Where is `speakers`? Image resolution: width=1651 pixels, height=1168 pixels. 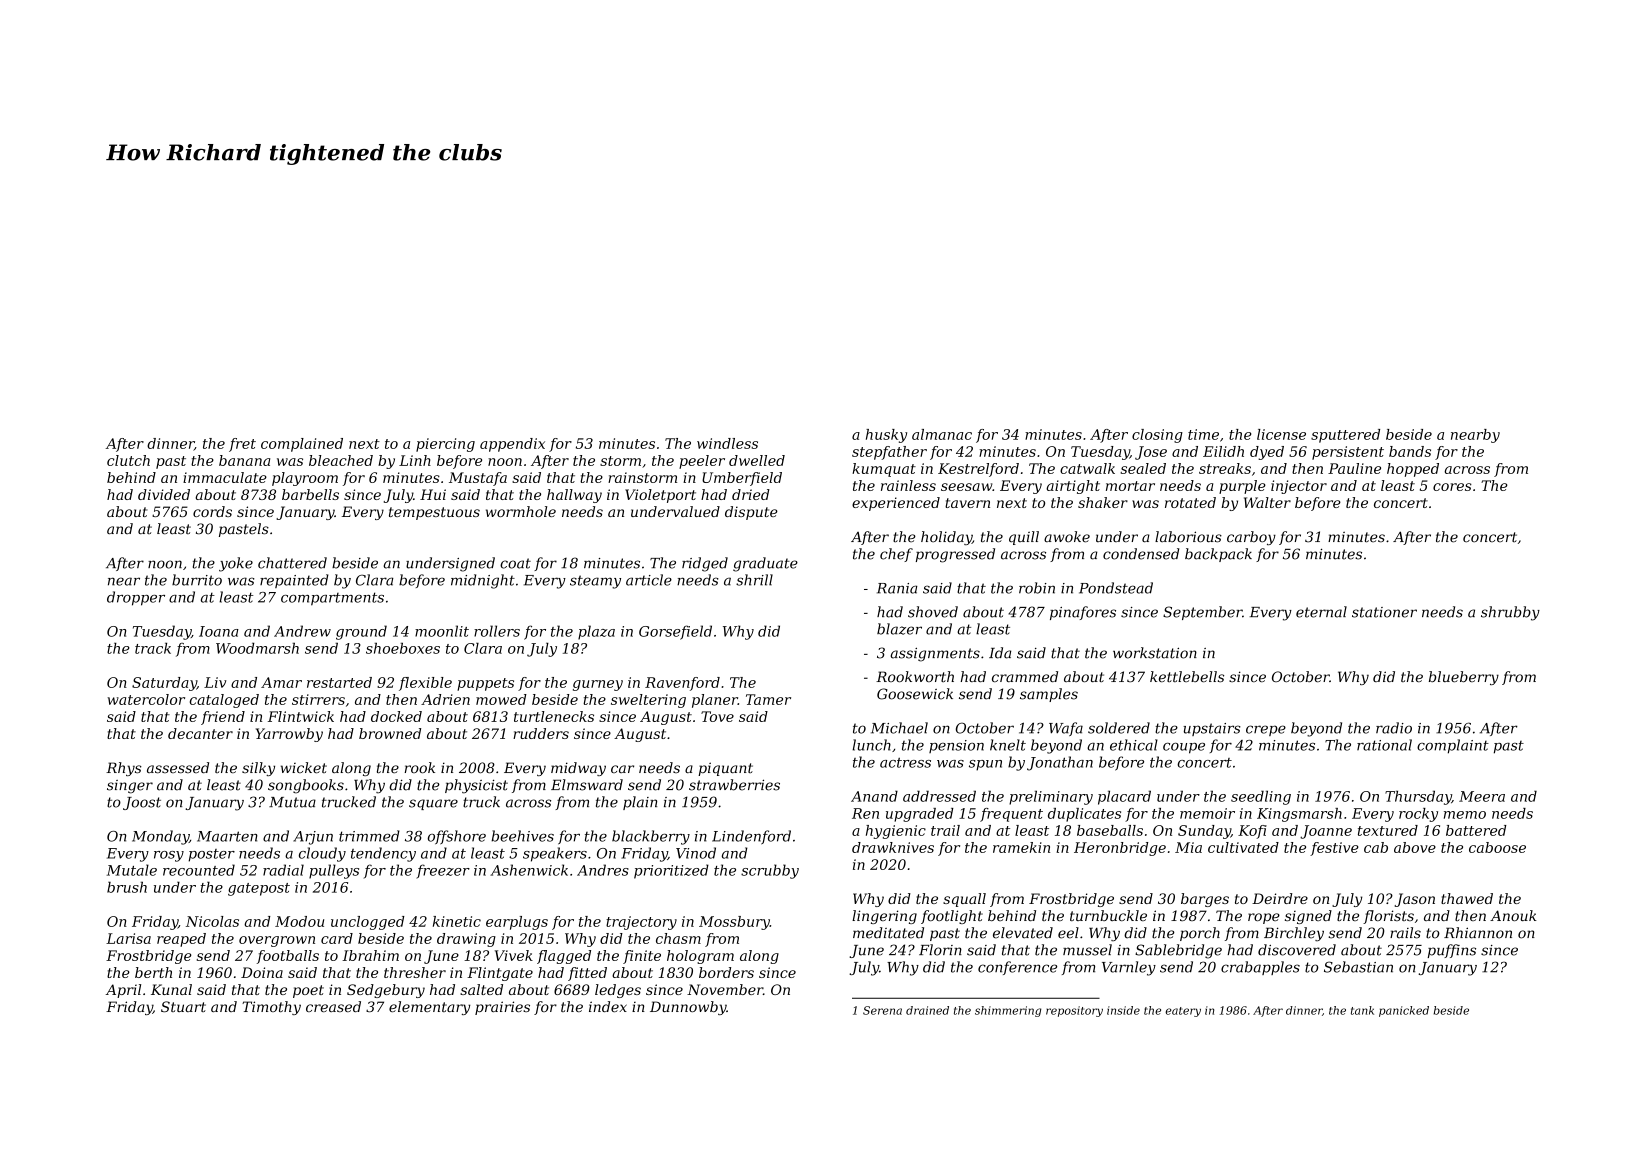 speakers is located at coordinates (555, 854).
